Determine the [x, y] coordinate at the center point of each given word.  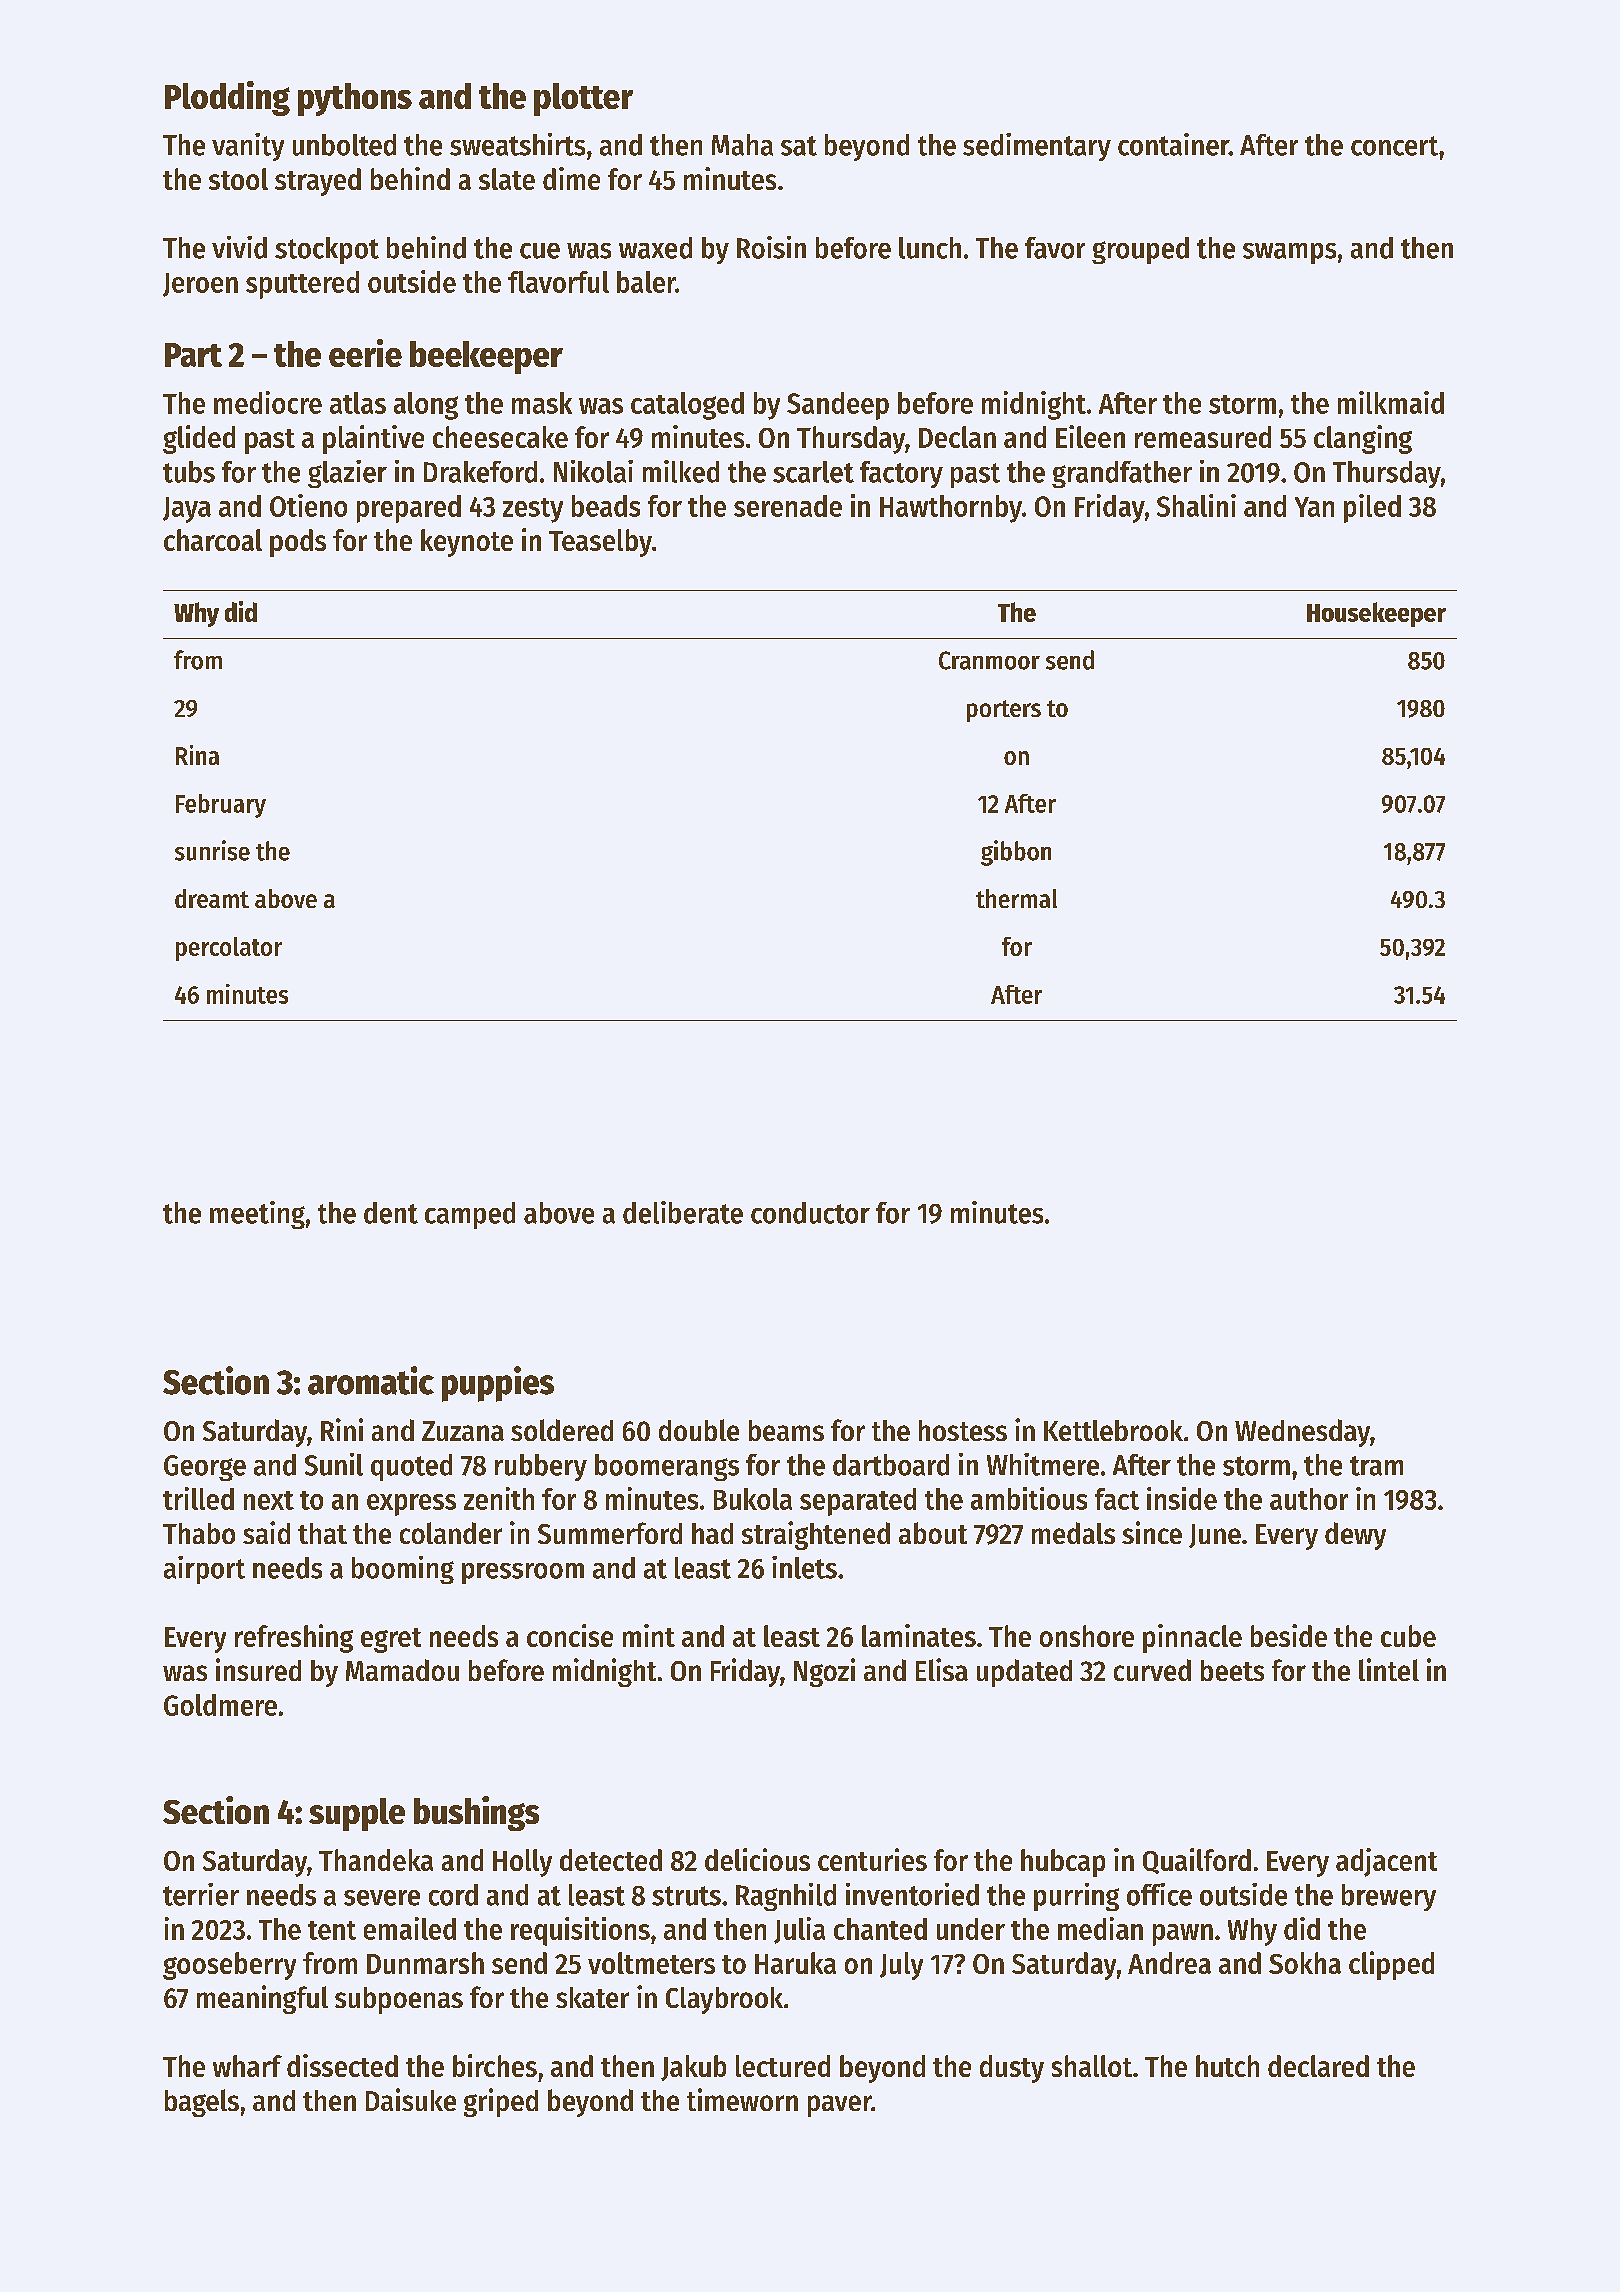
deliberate [683, 1212]
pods [298, 543]
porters [1004, 711]
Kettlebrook [1113, 1430]
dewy [1355, 1536]
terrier [201, 1894]
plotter [583, 99]
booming [403, 1570]
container [1173, 144]
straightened [816, 1535]
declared [1318, 2066]
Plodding [227, 98]
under [971, 1929]
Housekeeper [1376, 614]
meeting [257, 1215]
